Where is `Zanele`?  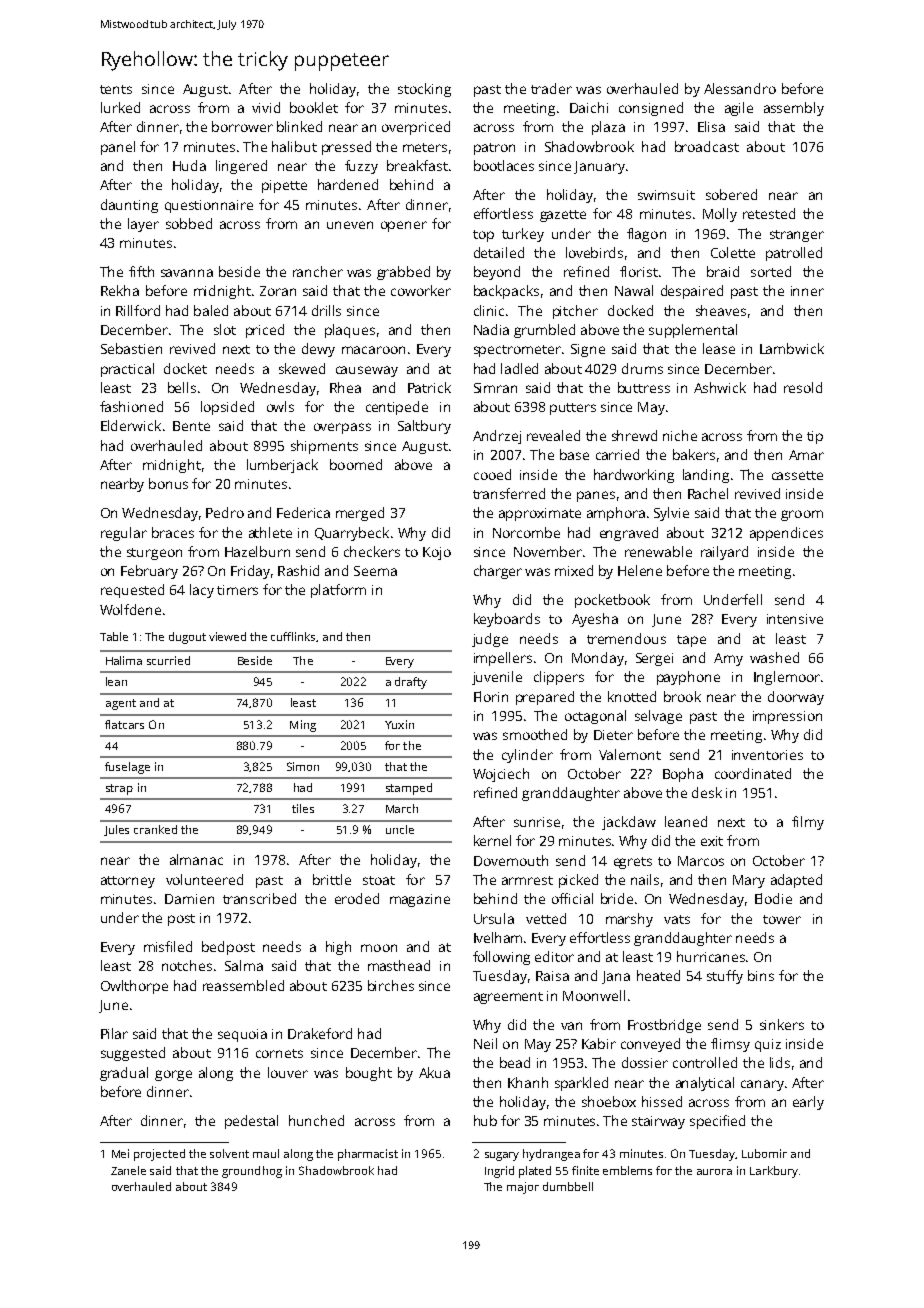
Zanele is located at coordinates (128, 1170).
